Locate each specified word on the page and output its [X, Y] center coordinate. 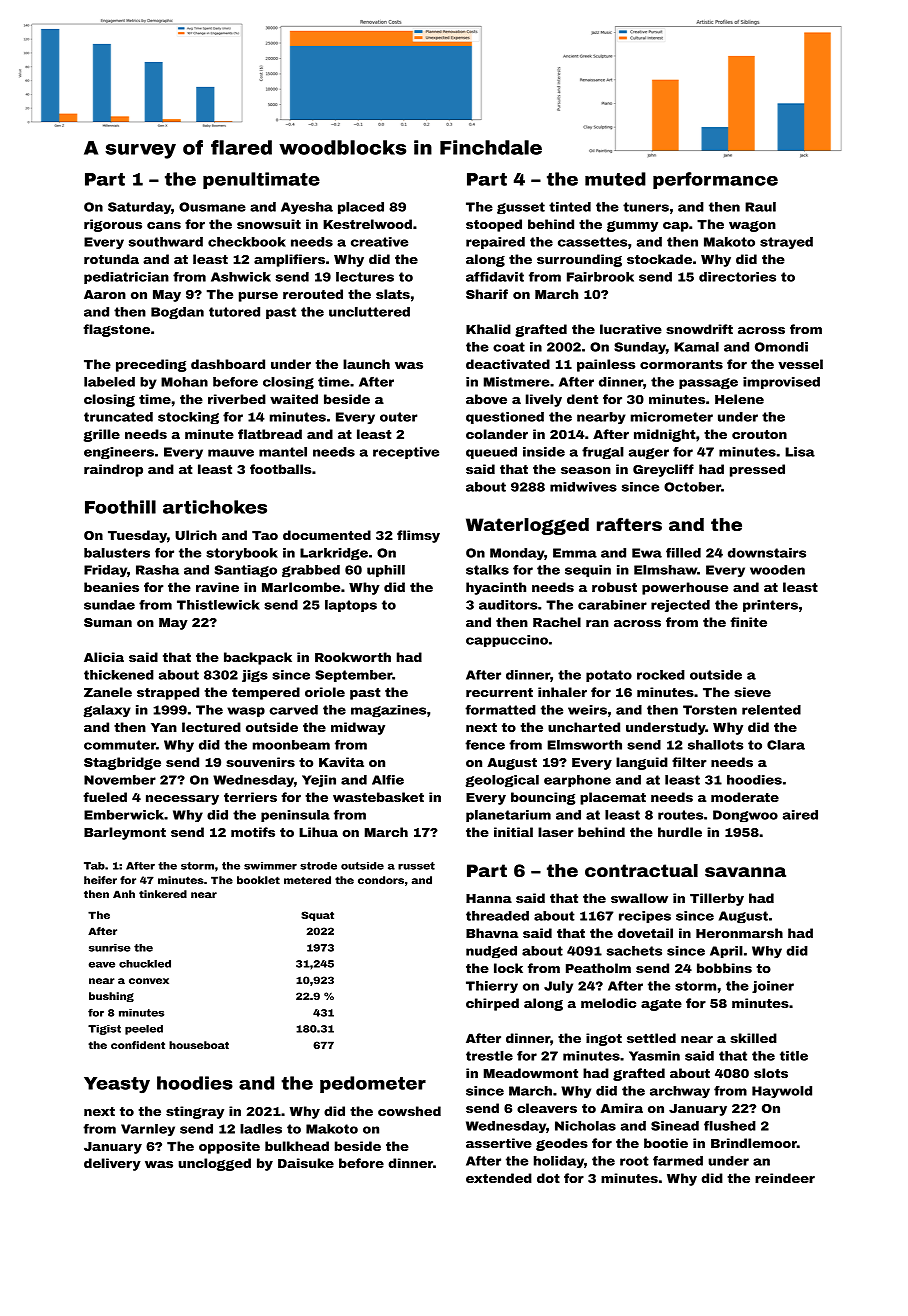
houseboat [199, 1045]
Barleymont [125, 833]
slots [771, 1073]
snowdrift [699, 329]
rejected [680, 606]
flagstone [117, 330]
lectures [365, 277]
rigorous [113, 225]
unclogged [215, 1164]
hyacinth [496, 588]
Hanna [489, 898]
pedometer [373, 1084]
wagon [752, 226]
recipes [645, 917]
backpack [258, 658]
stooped [494, 225]
